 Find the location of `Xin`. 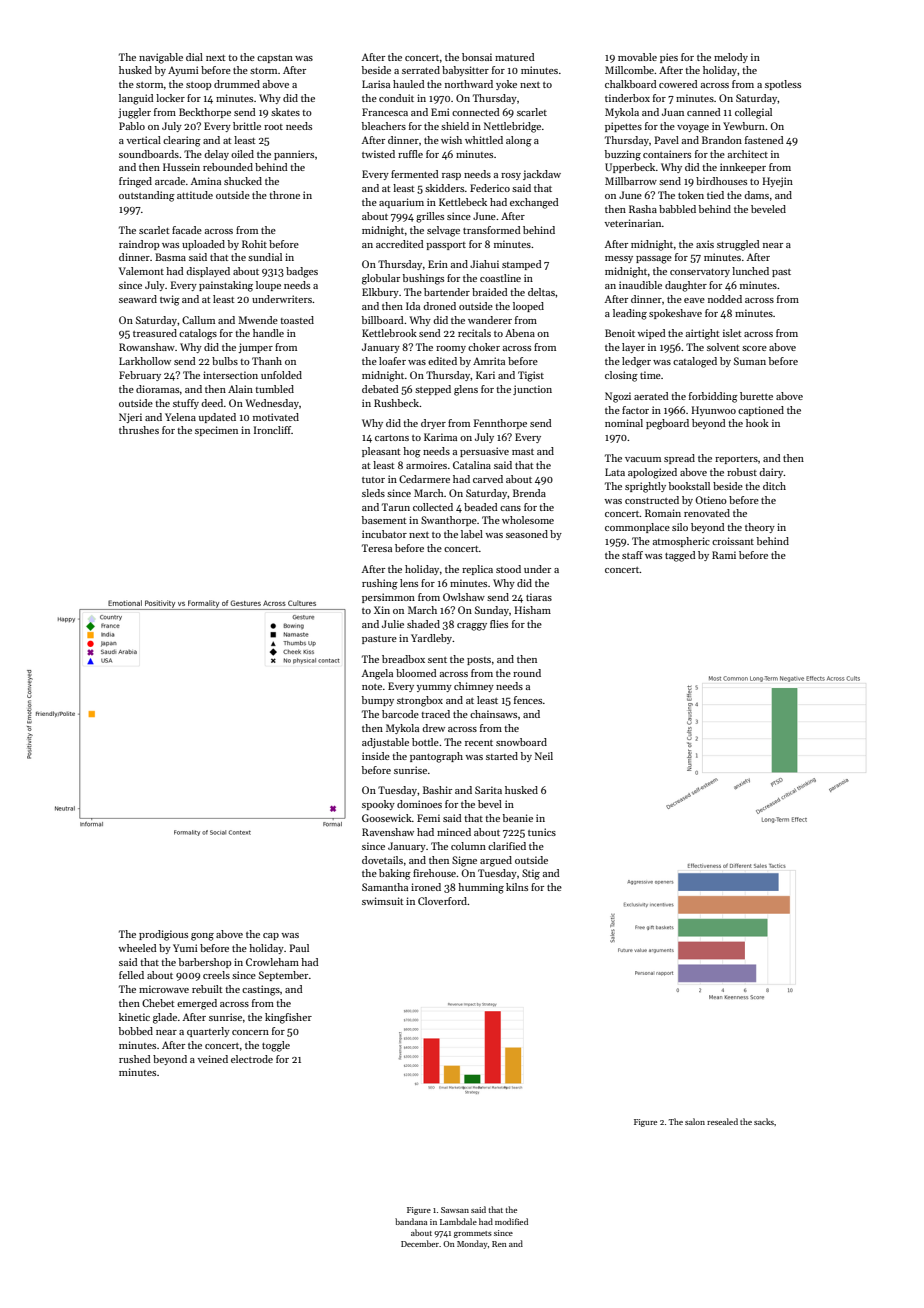

Xin is located at coordinates (382, 610).
